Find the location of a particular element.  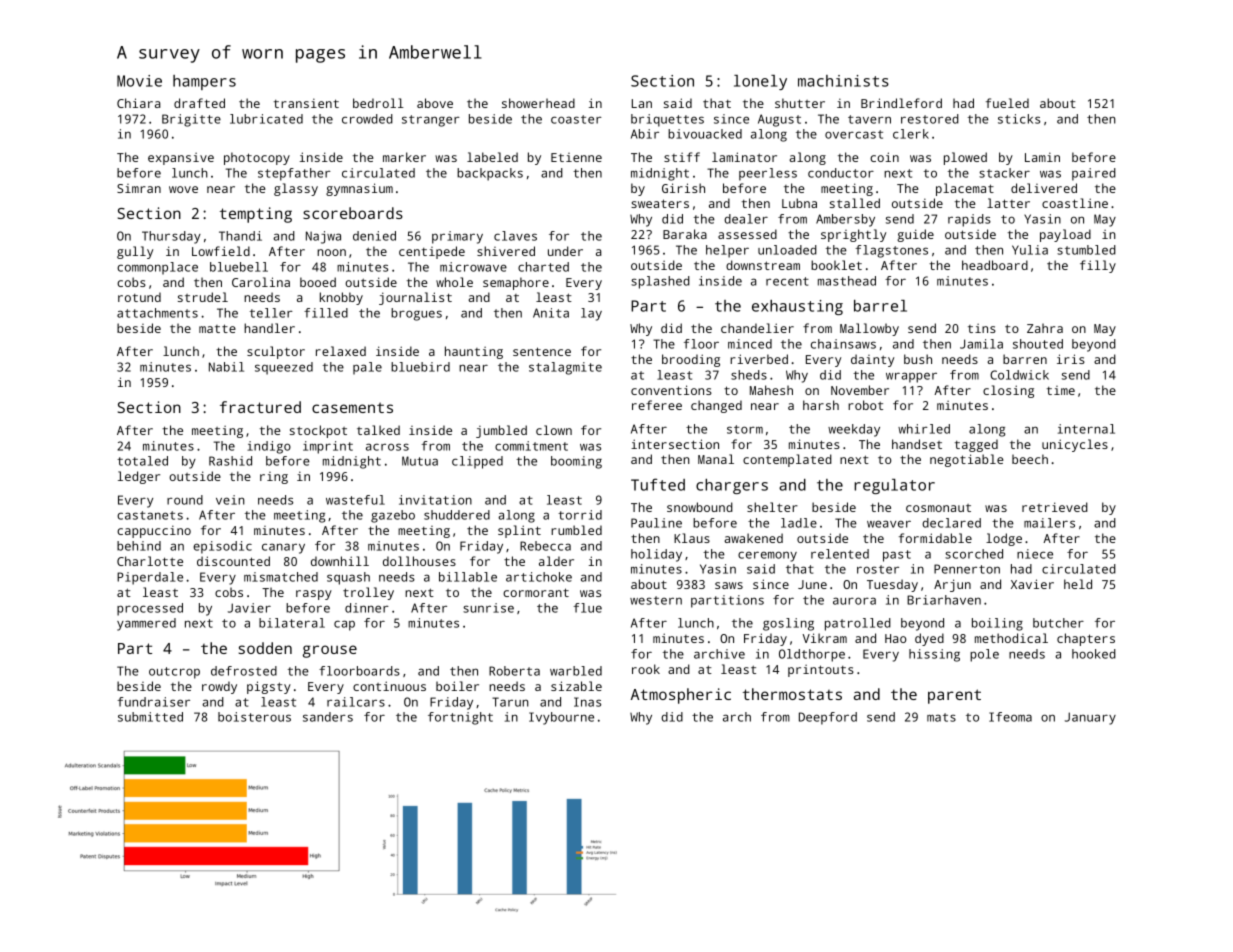

yammered is located at coordinates (146, 624).
